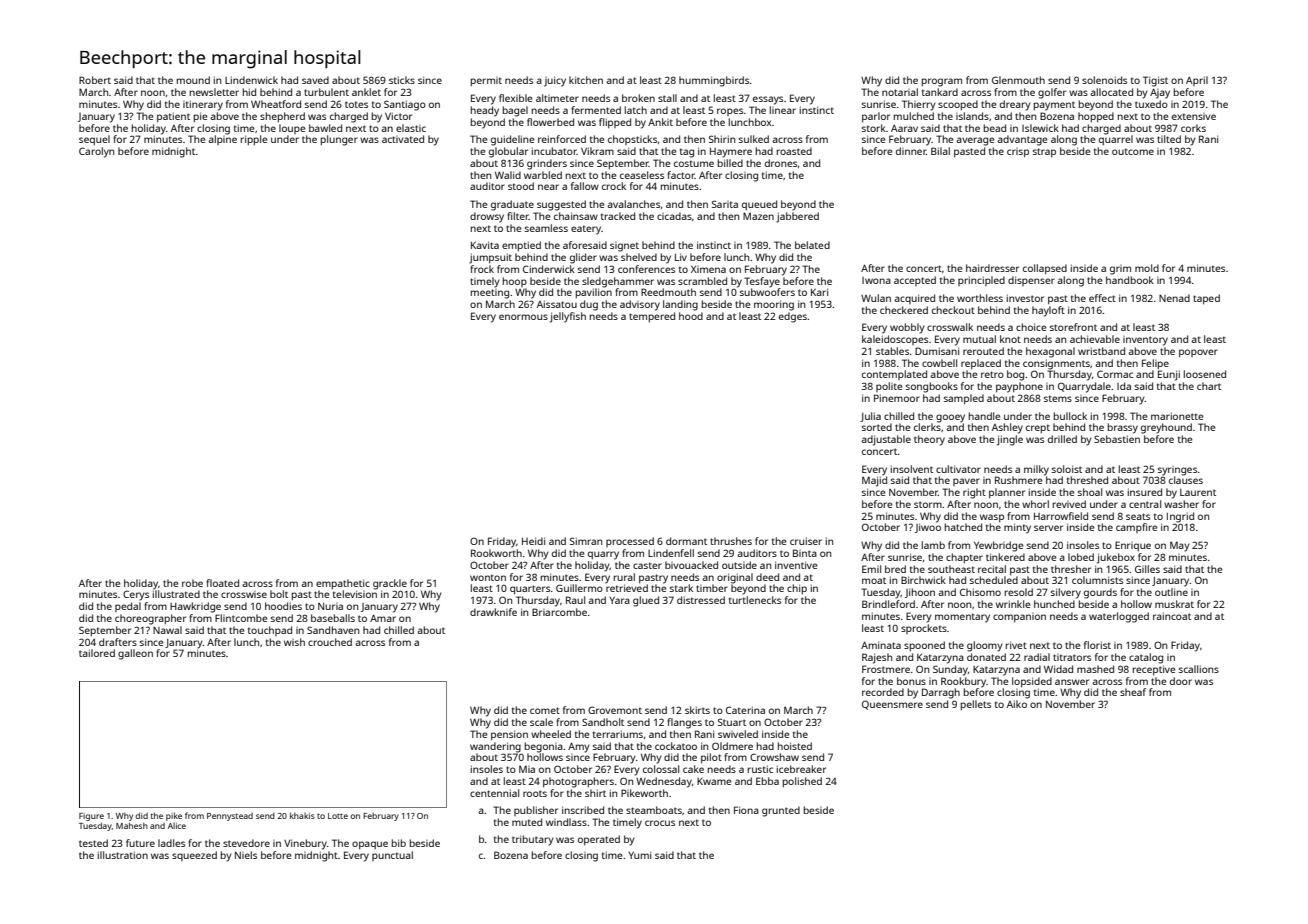  Describe the element at coordinates (900, 92) in the image. I see `notarial` at that location.
